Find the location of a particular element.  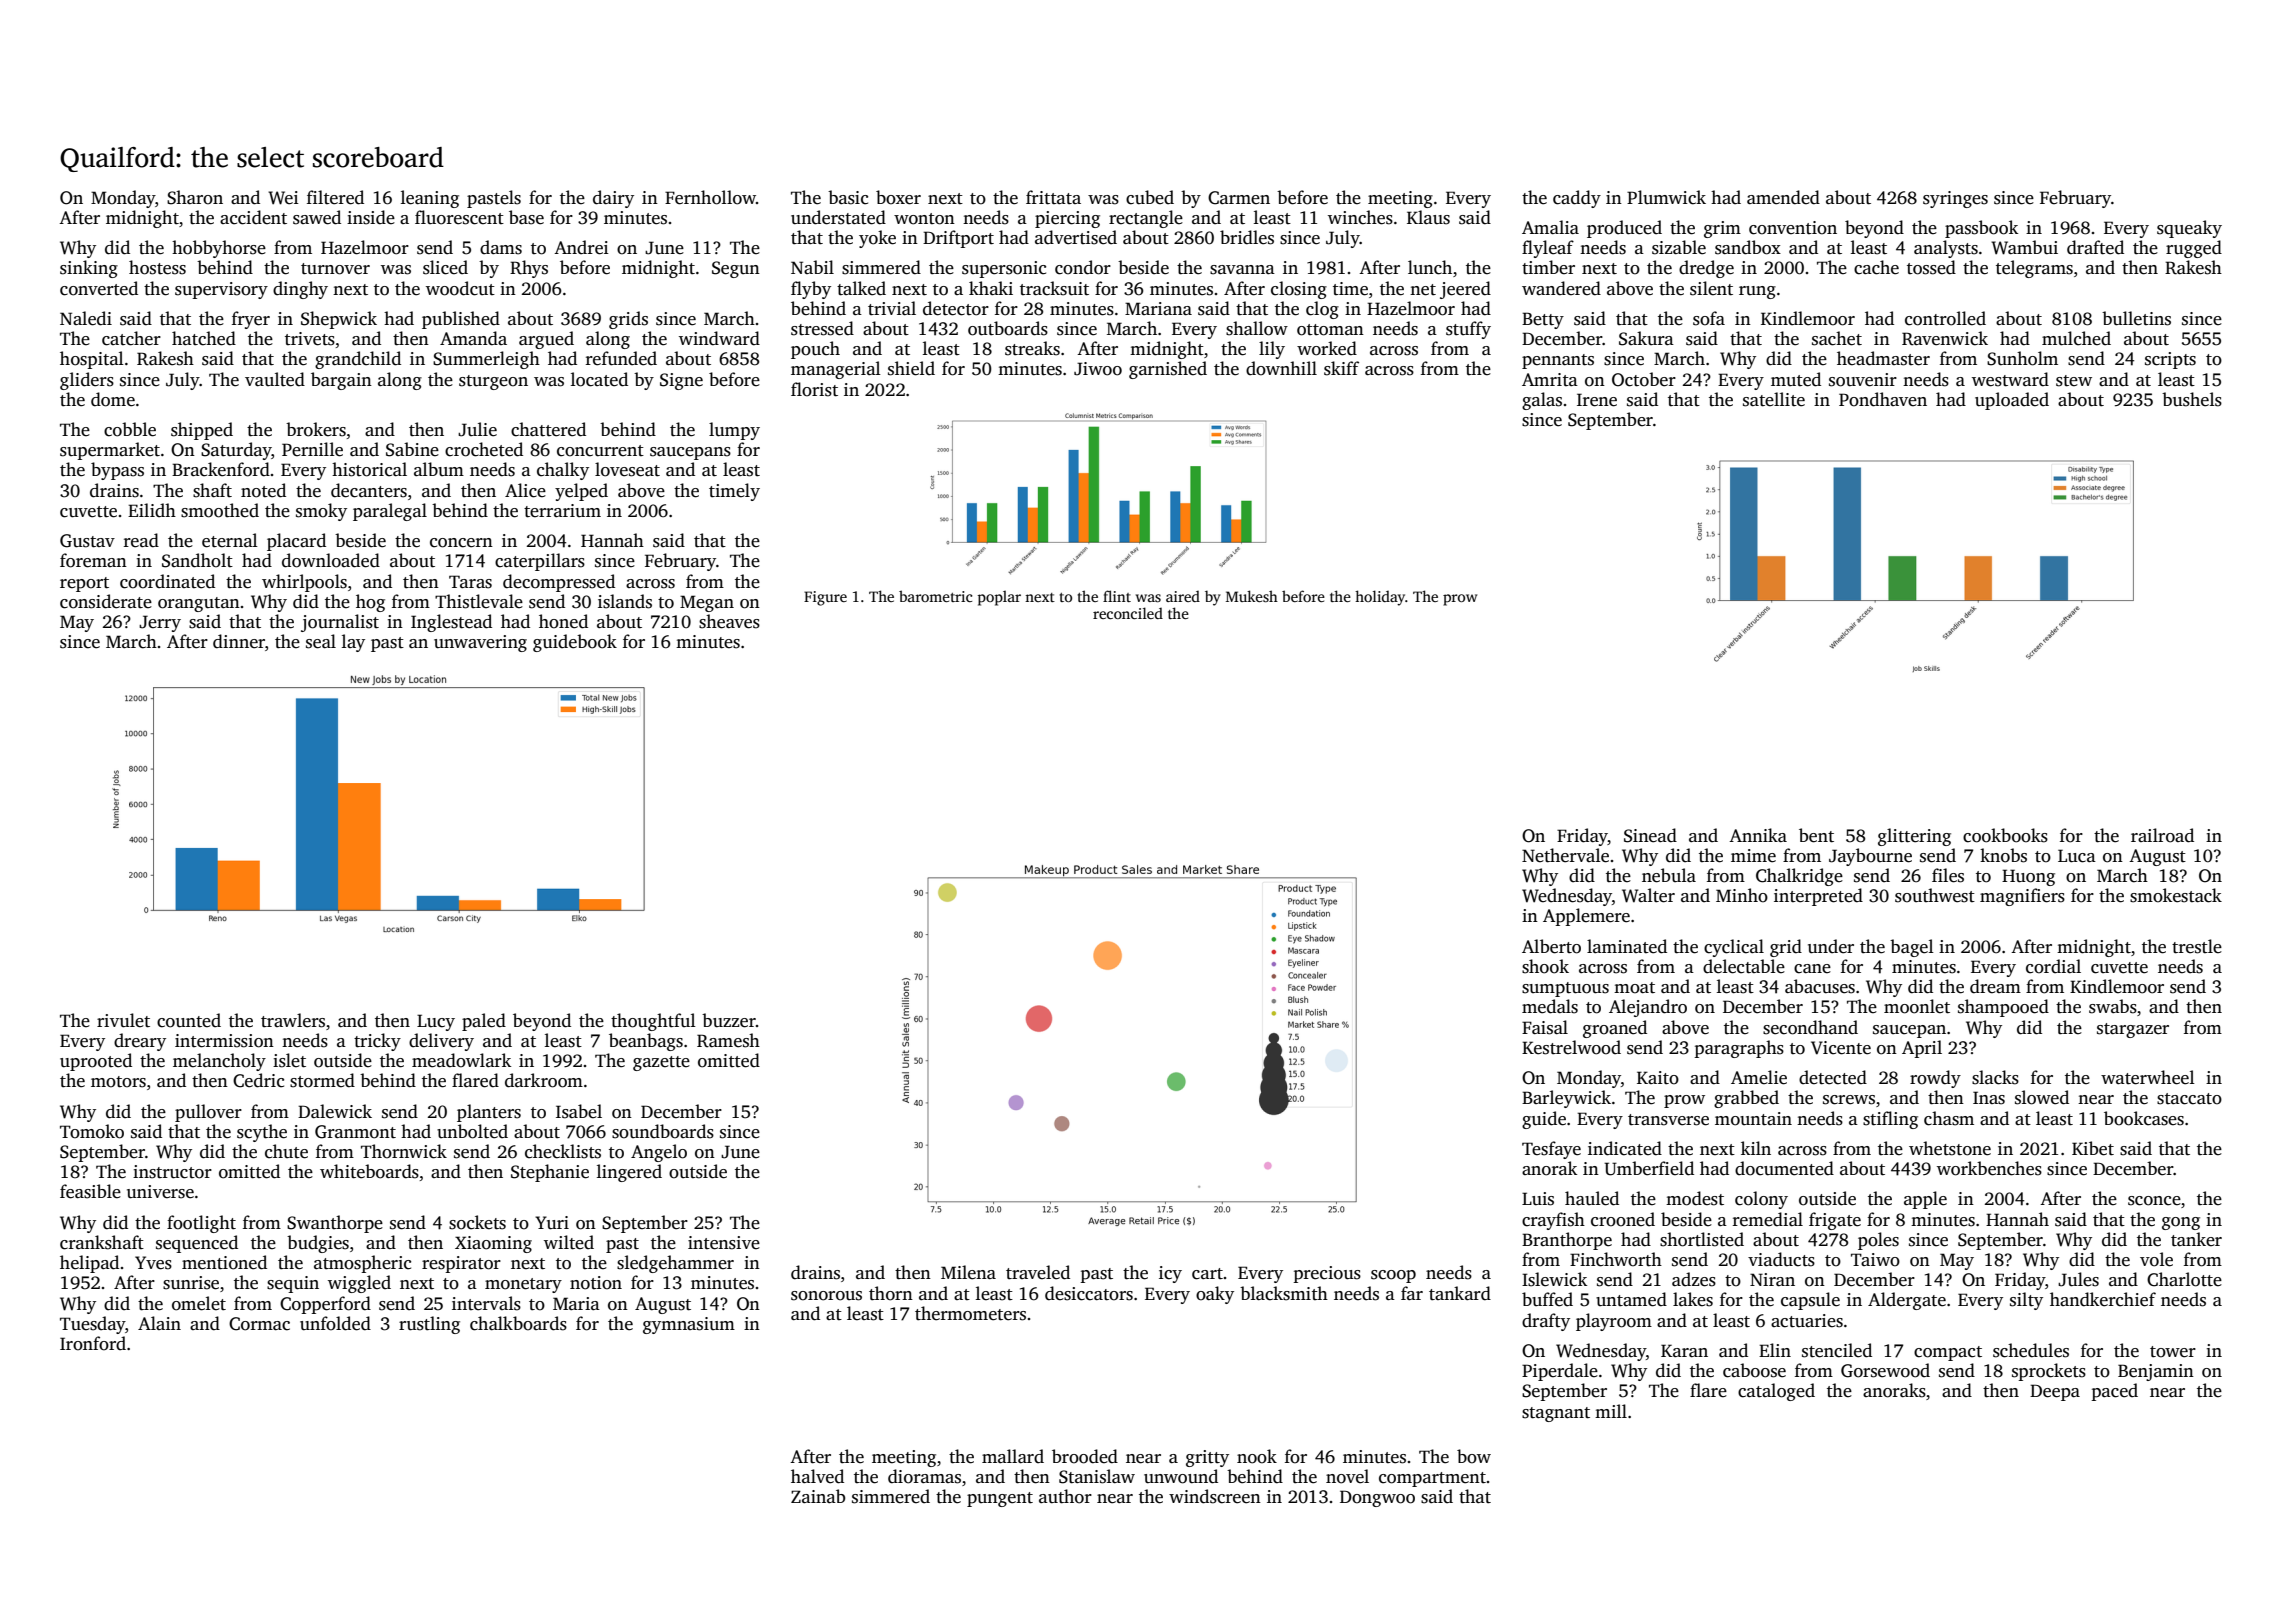

basic is located at coordinates (848, 197).
